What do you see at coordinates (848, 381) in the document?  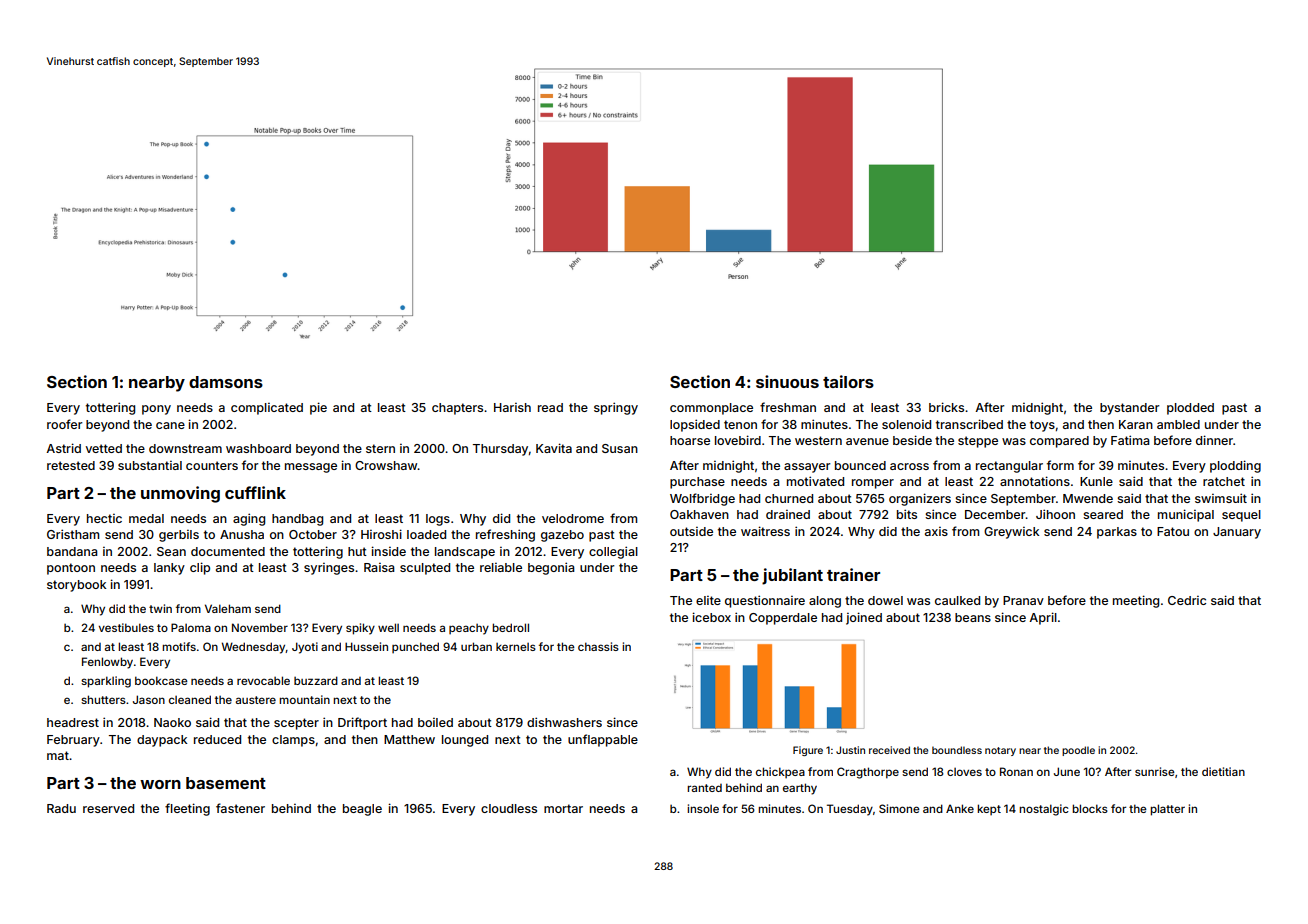 I see `tailors` at bounding box center [848, 381].
